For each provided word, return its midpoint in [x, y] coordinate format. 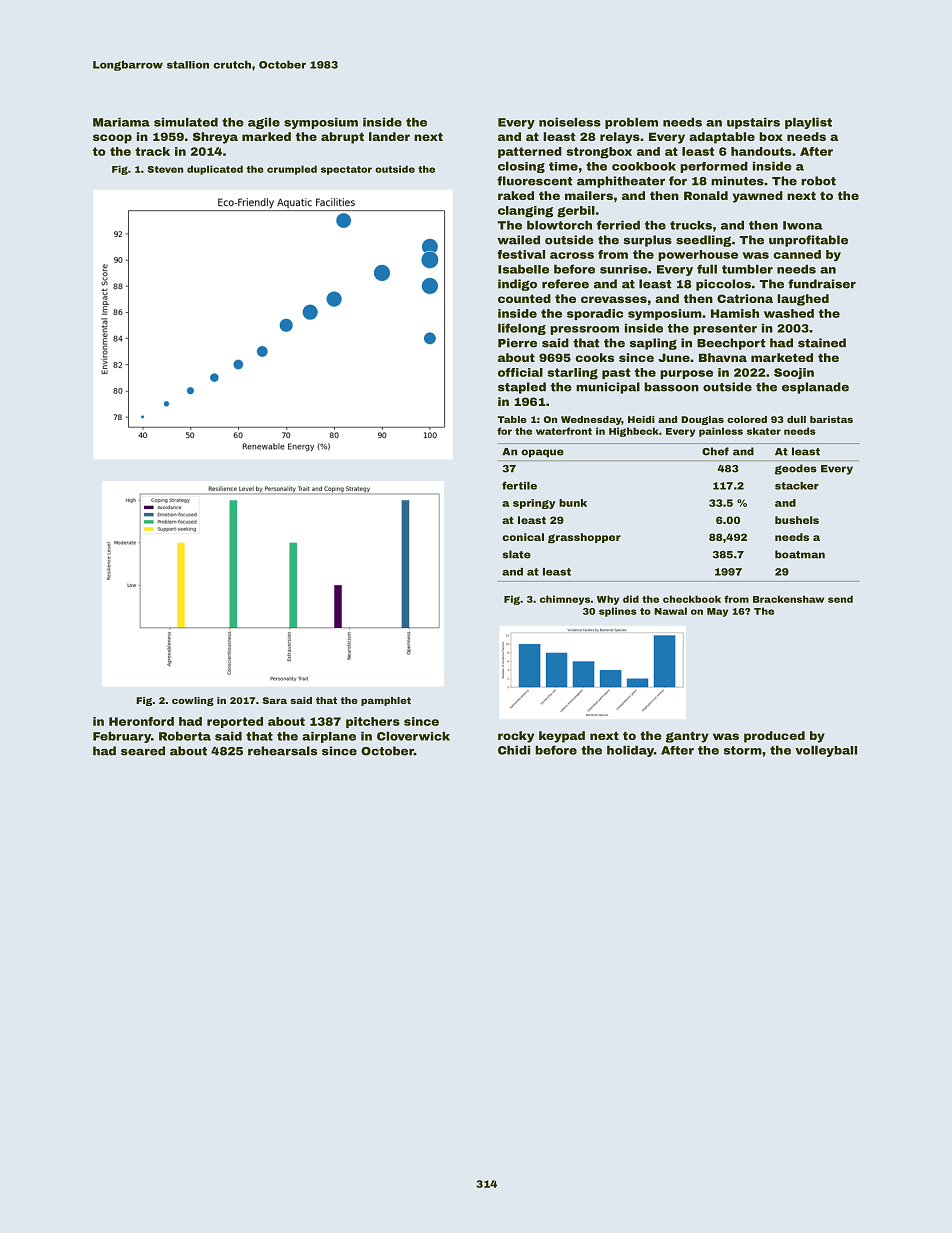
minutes [737, 181]
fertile [519, 485]
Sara [275, 700]
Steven [165, 169]
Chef [715, 451]
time [563, 166]
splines [618, 612]
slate [517, 554]
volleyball [826, 751]
